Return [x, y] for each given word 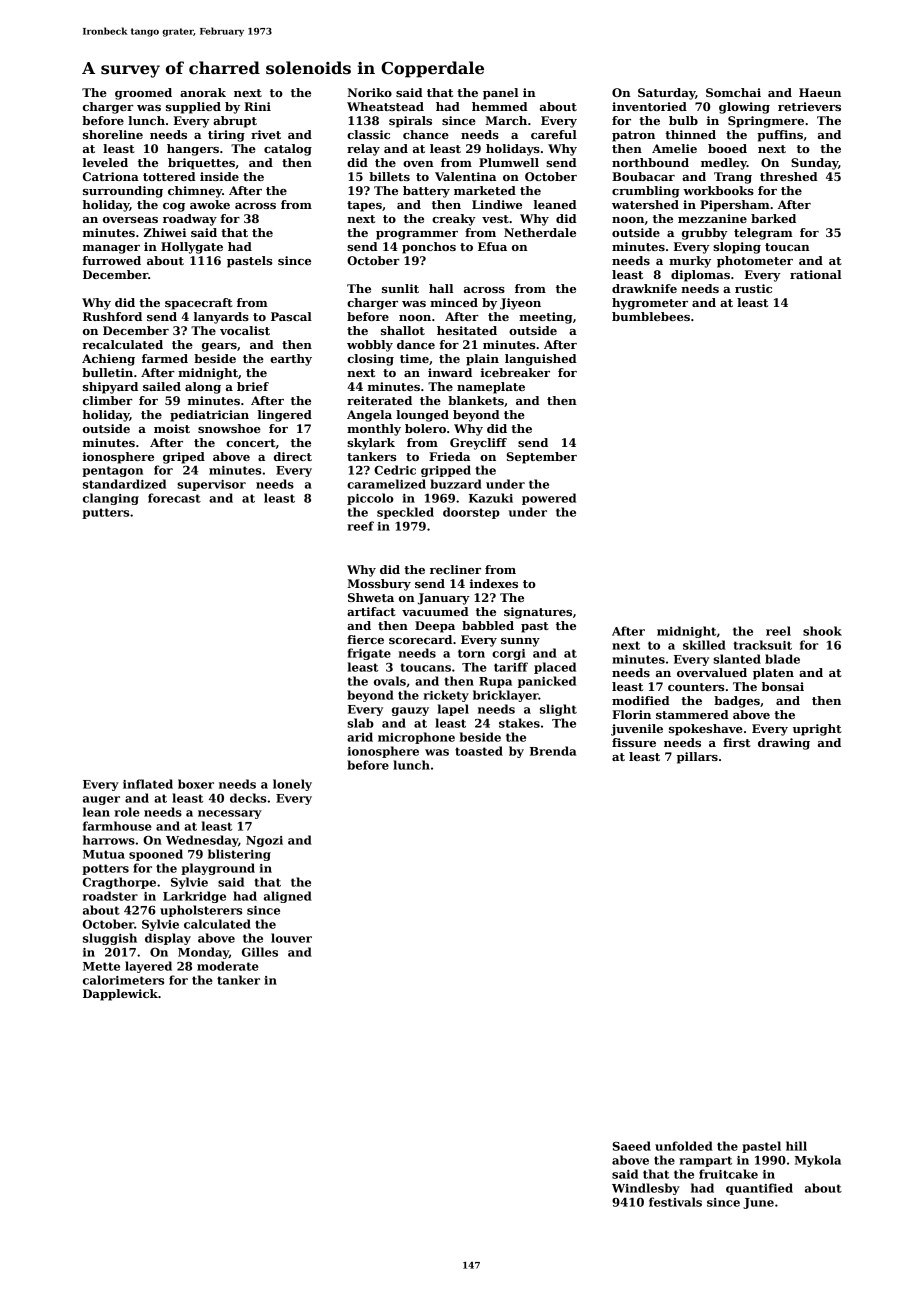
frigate [369, 654]
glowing [744, 108]
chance [426, 134]
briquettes [201, 164]
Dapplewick [120, 995]
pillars [697, 758]
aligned [288, 897]
